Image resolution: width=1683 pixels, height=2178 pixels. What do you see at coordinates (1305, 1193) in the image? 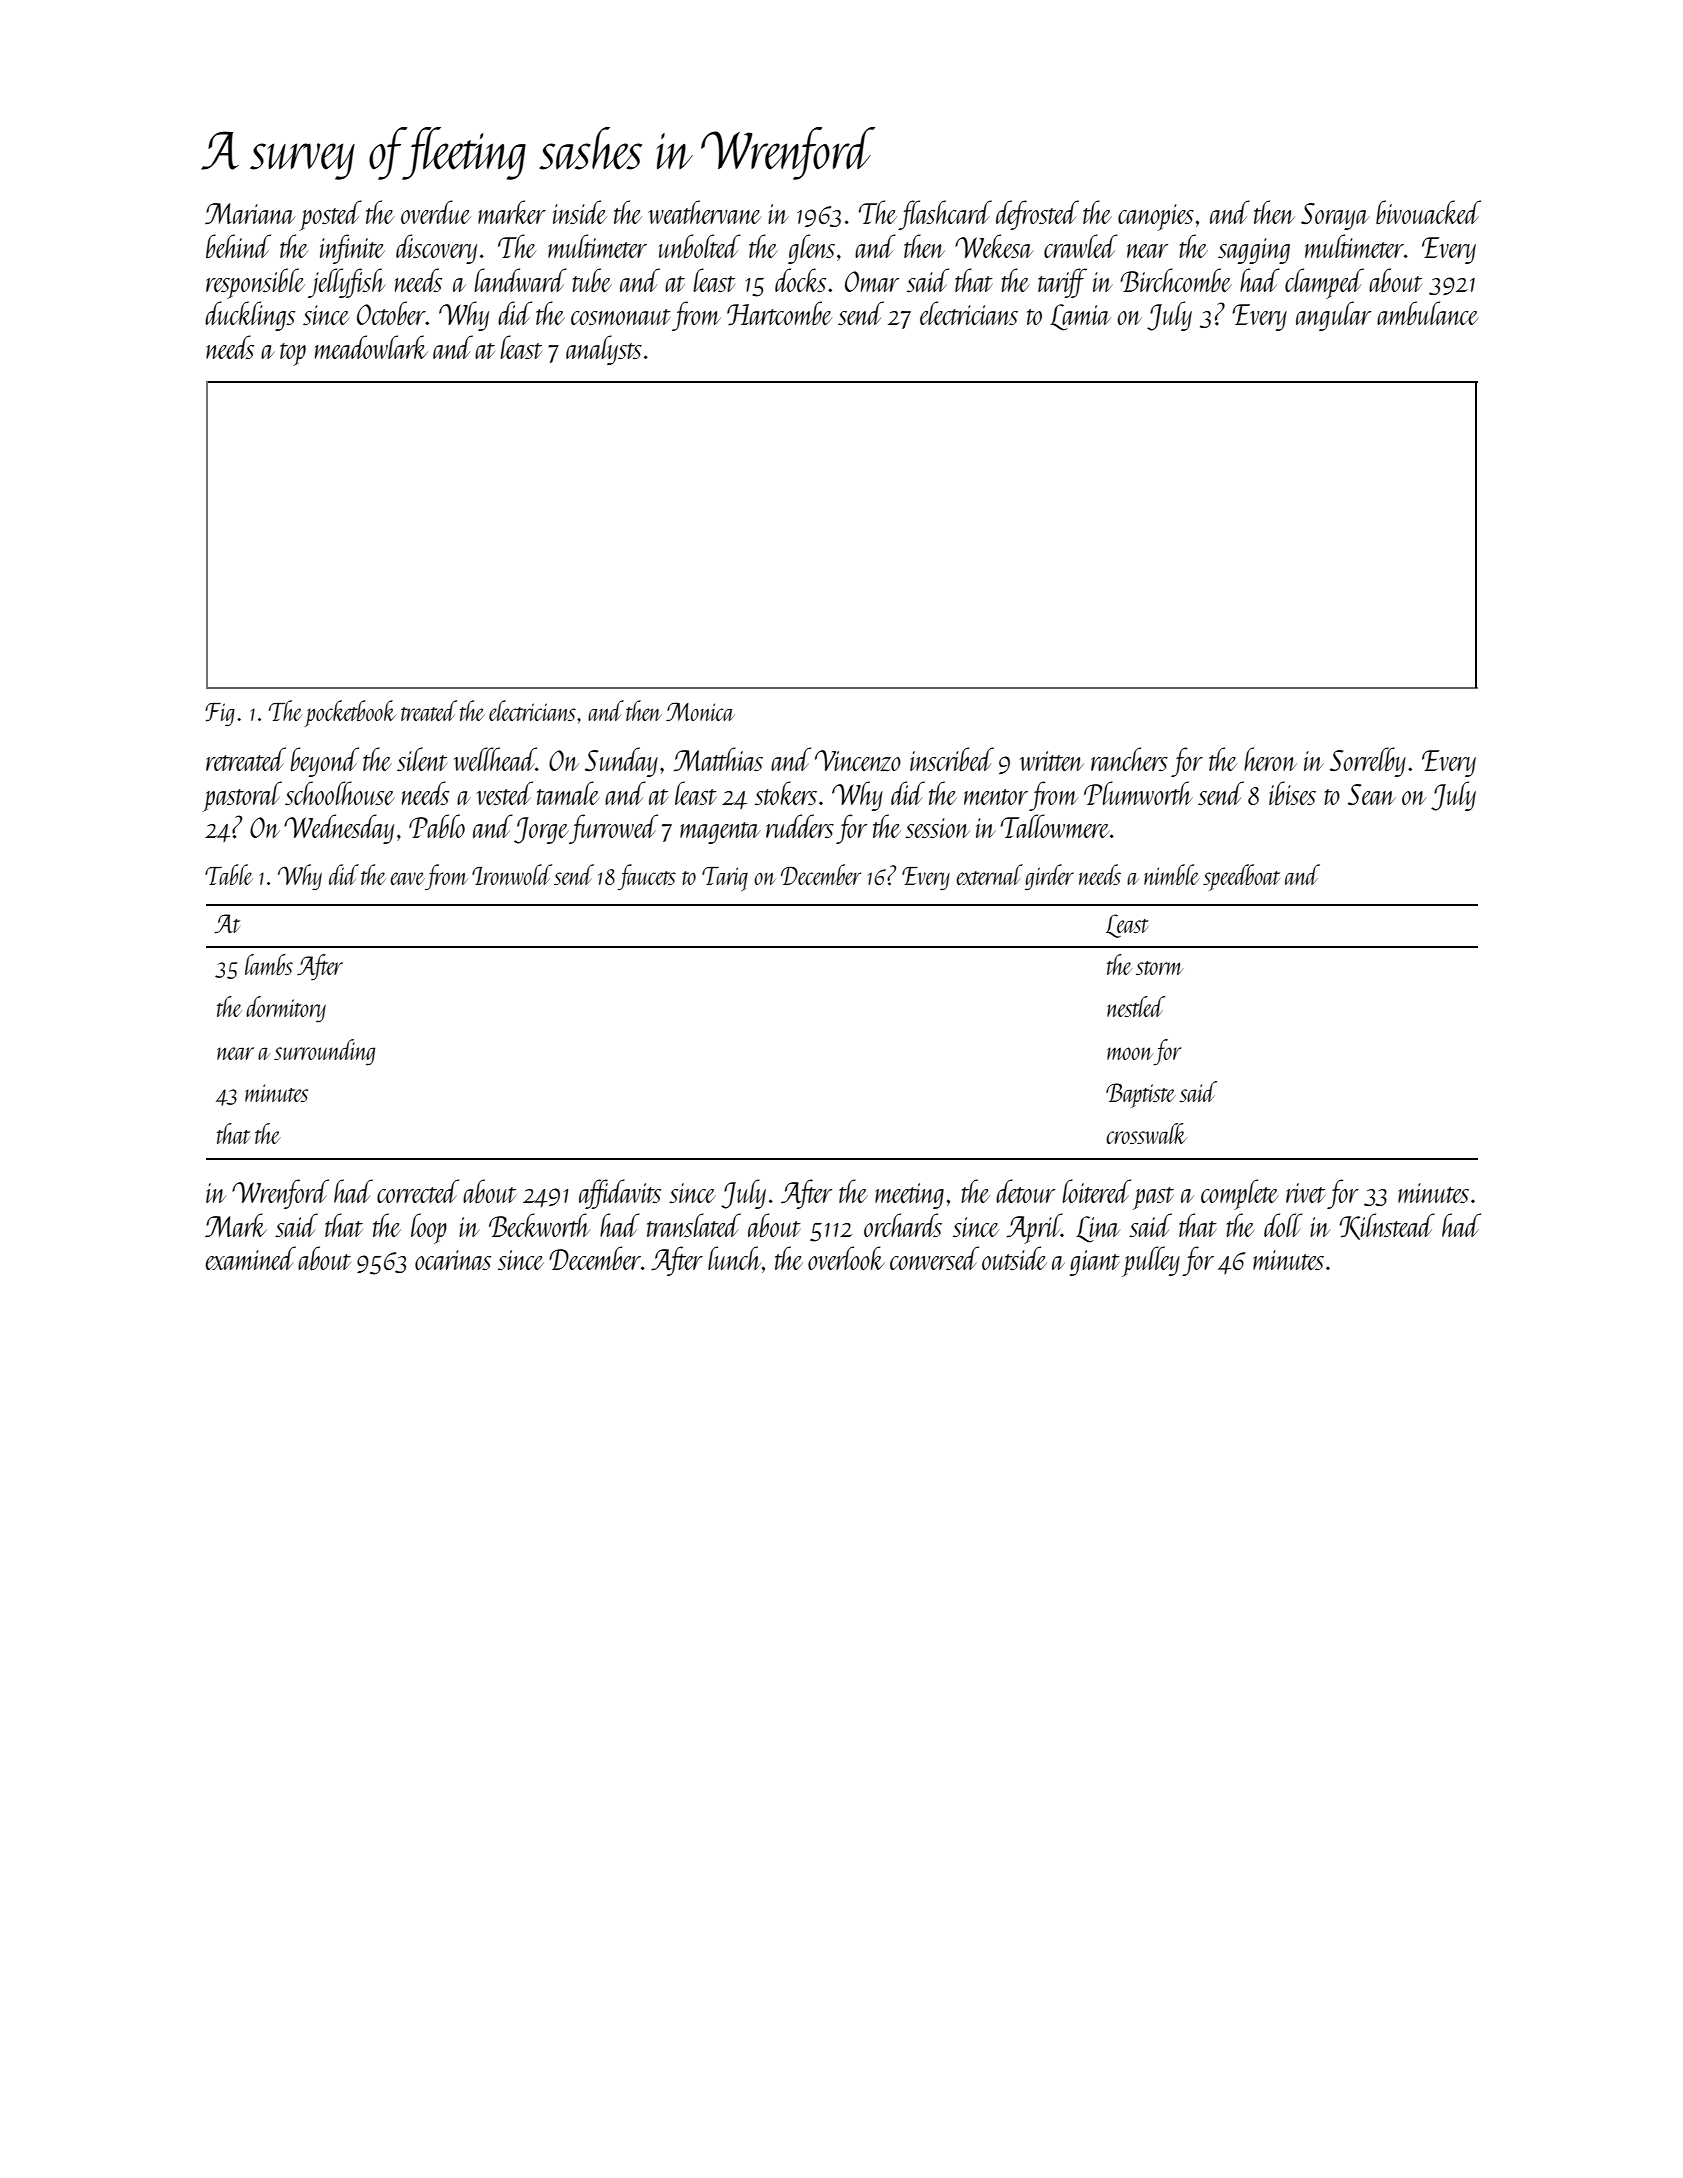
I see `rivet` at bounding box center [1305, 1193].
